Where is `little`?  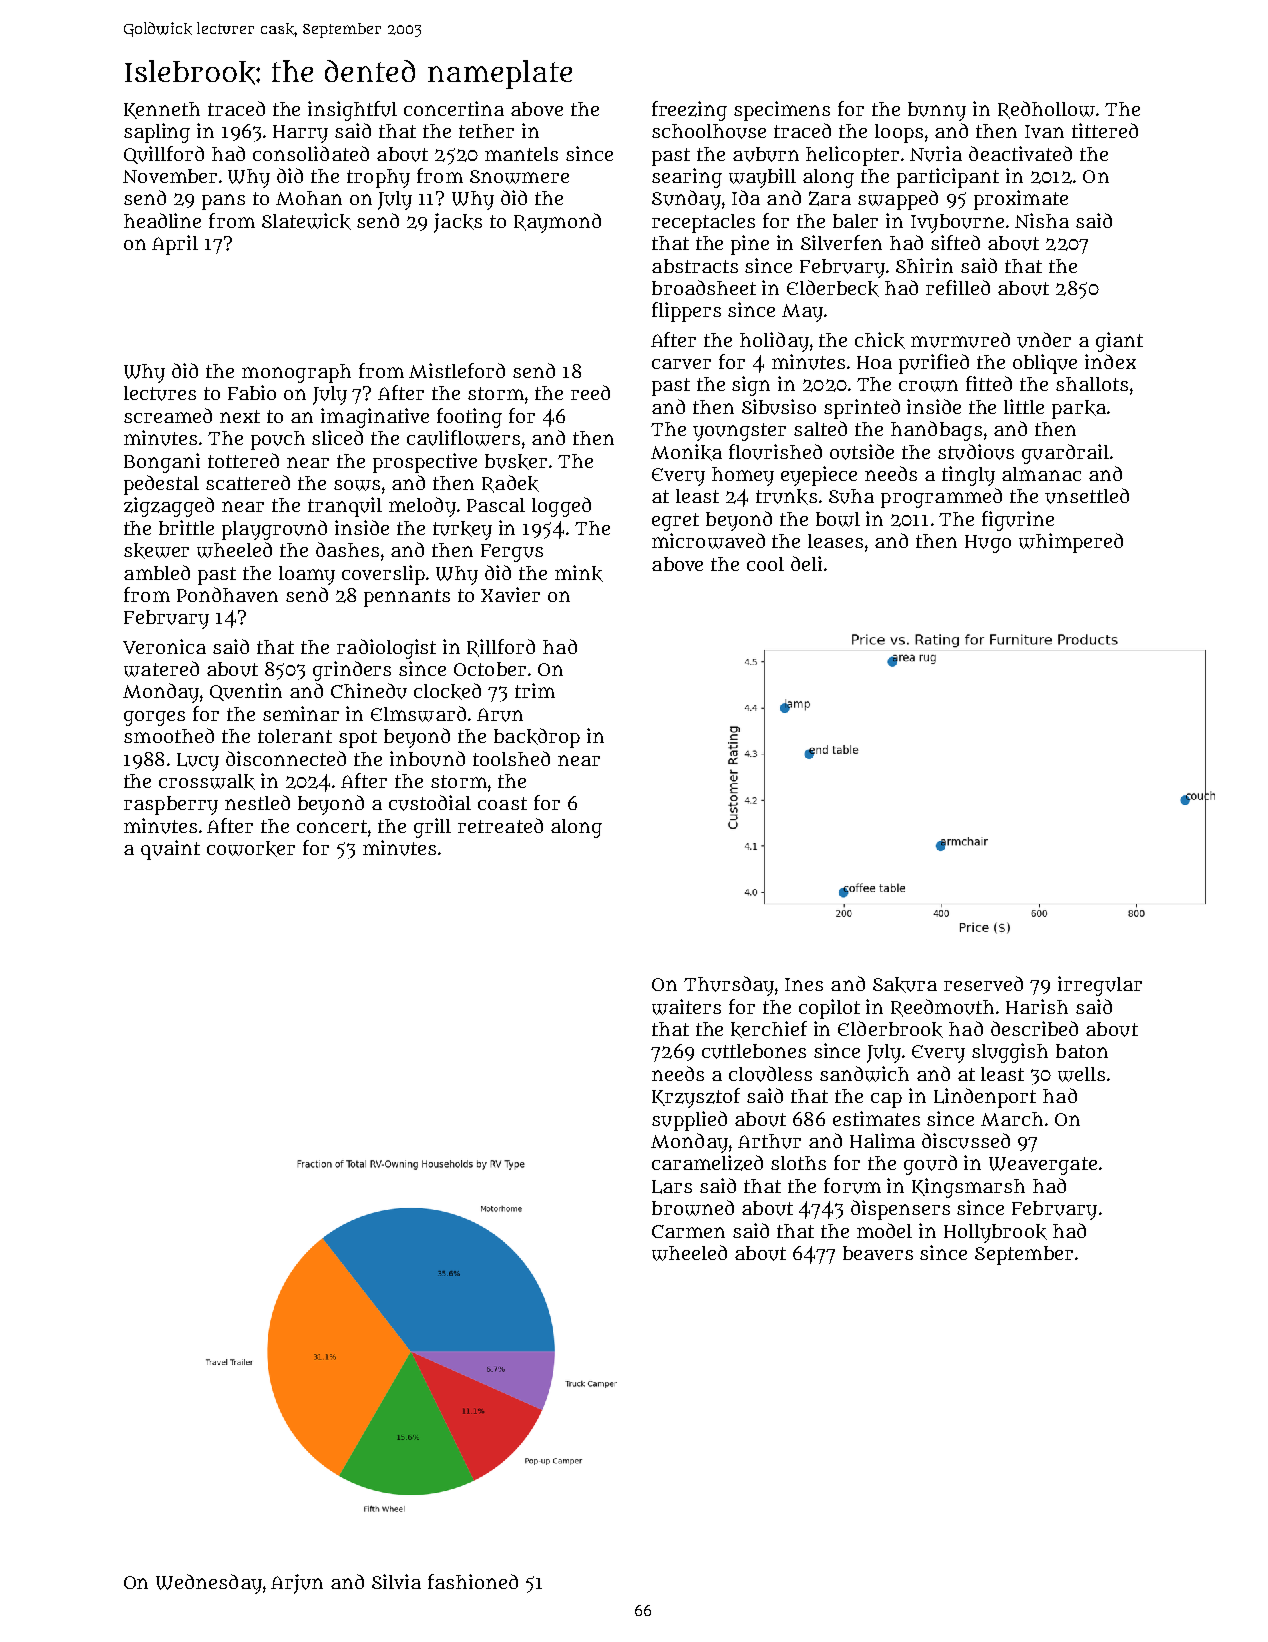 little is located at coordinates (1024, 406).
